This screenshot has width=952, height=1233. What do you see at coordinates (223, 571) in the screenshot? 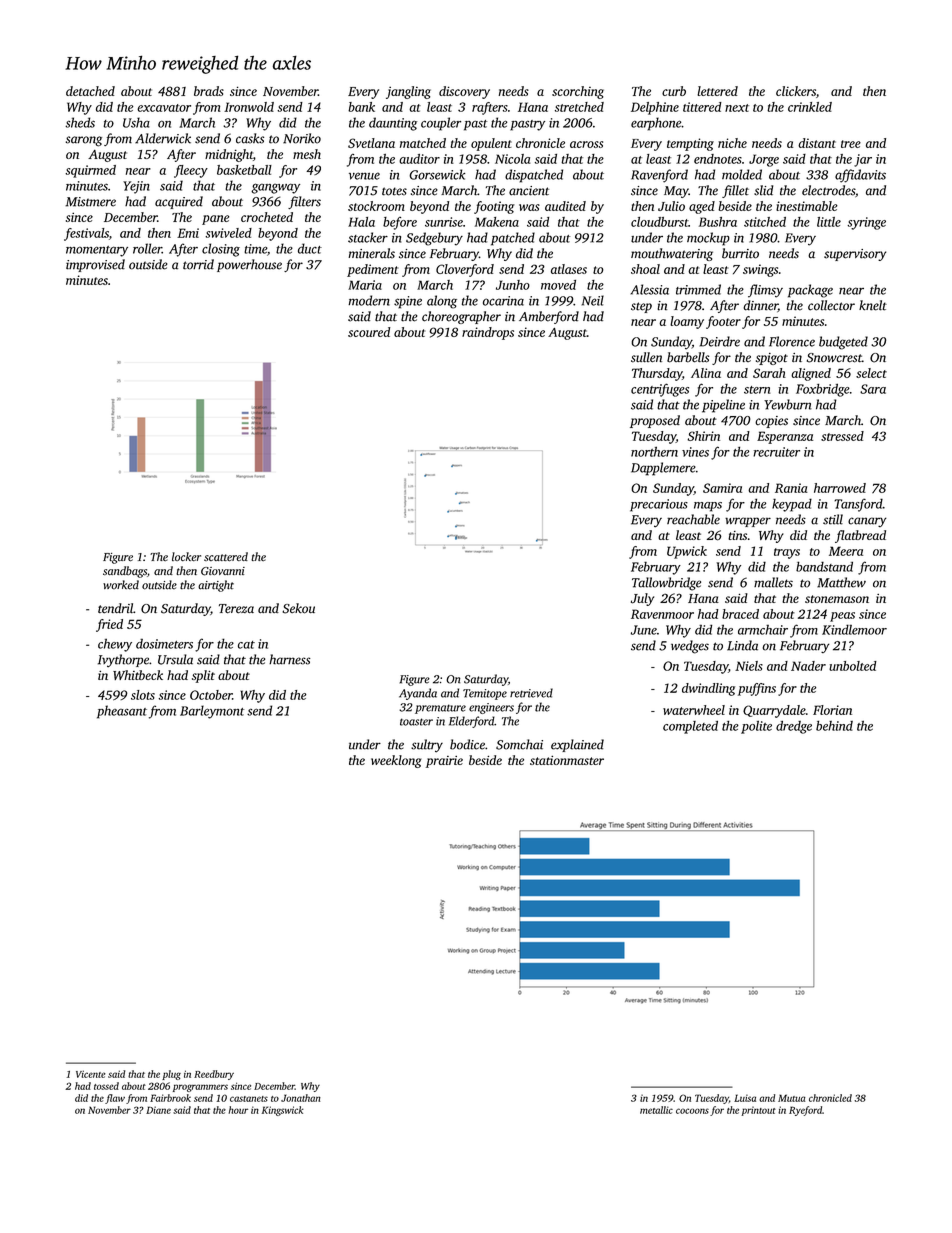
I see `Giovanni` at bounding box center [223, 571].
